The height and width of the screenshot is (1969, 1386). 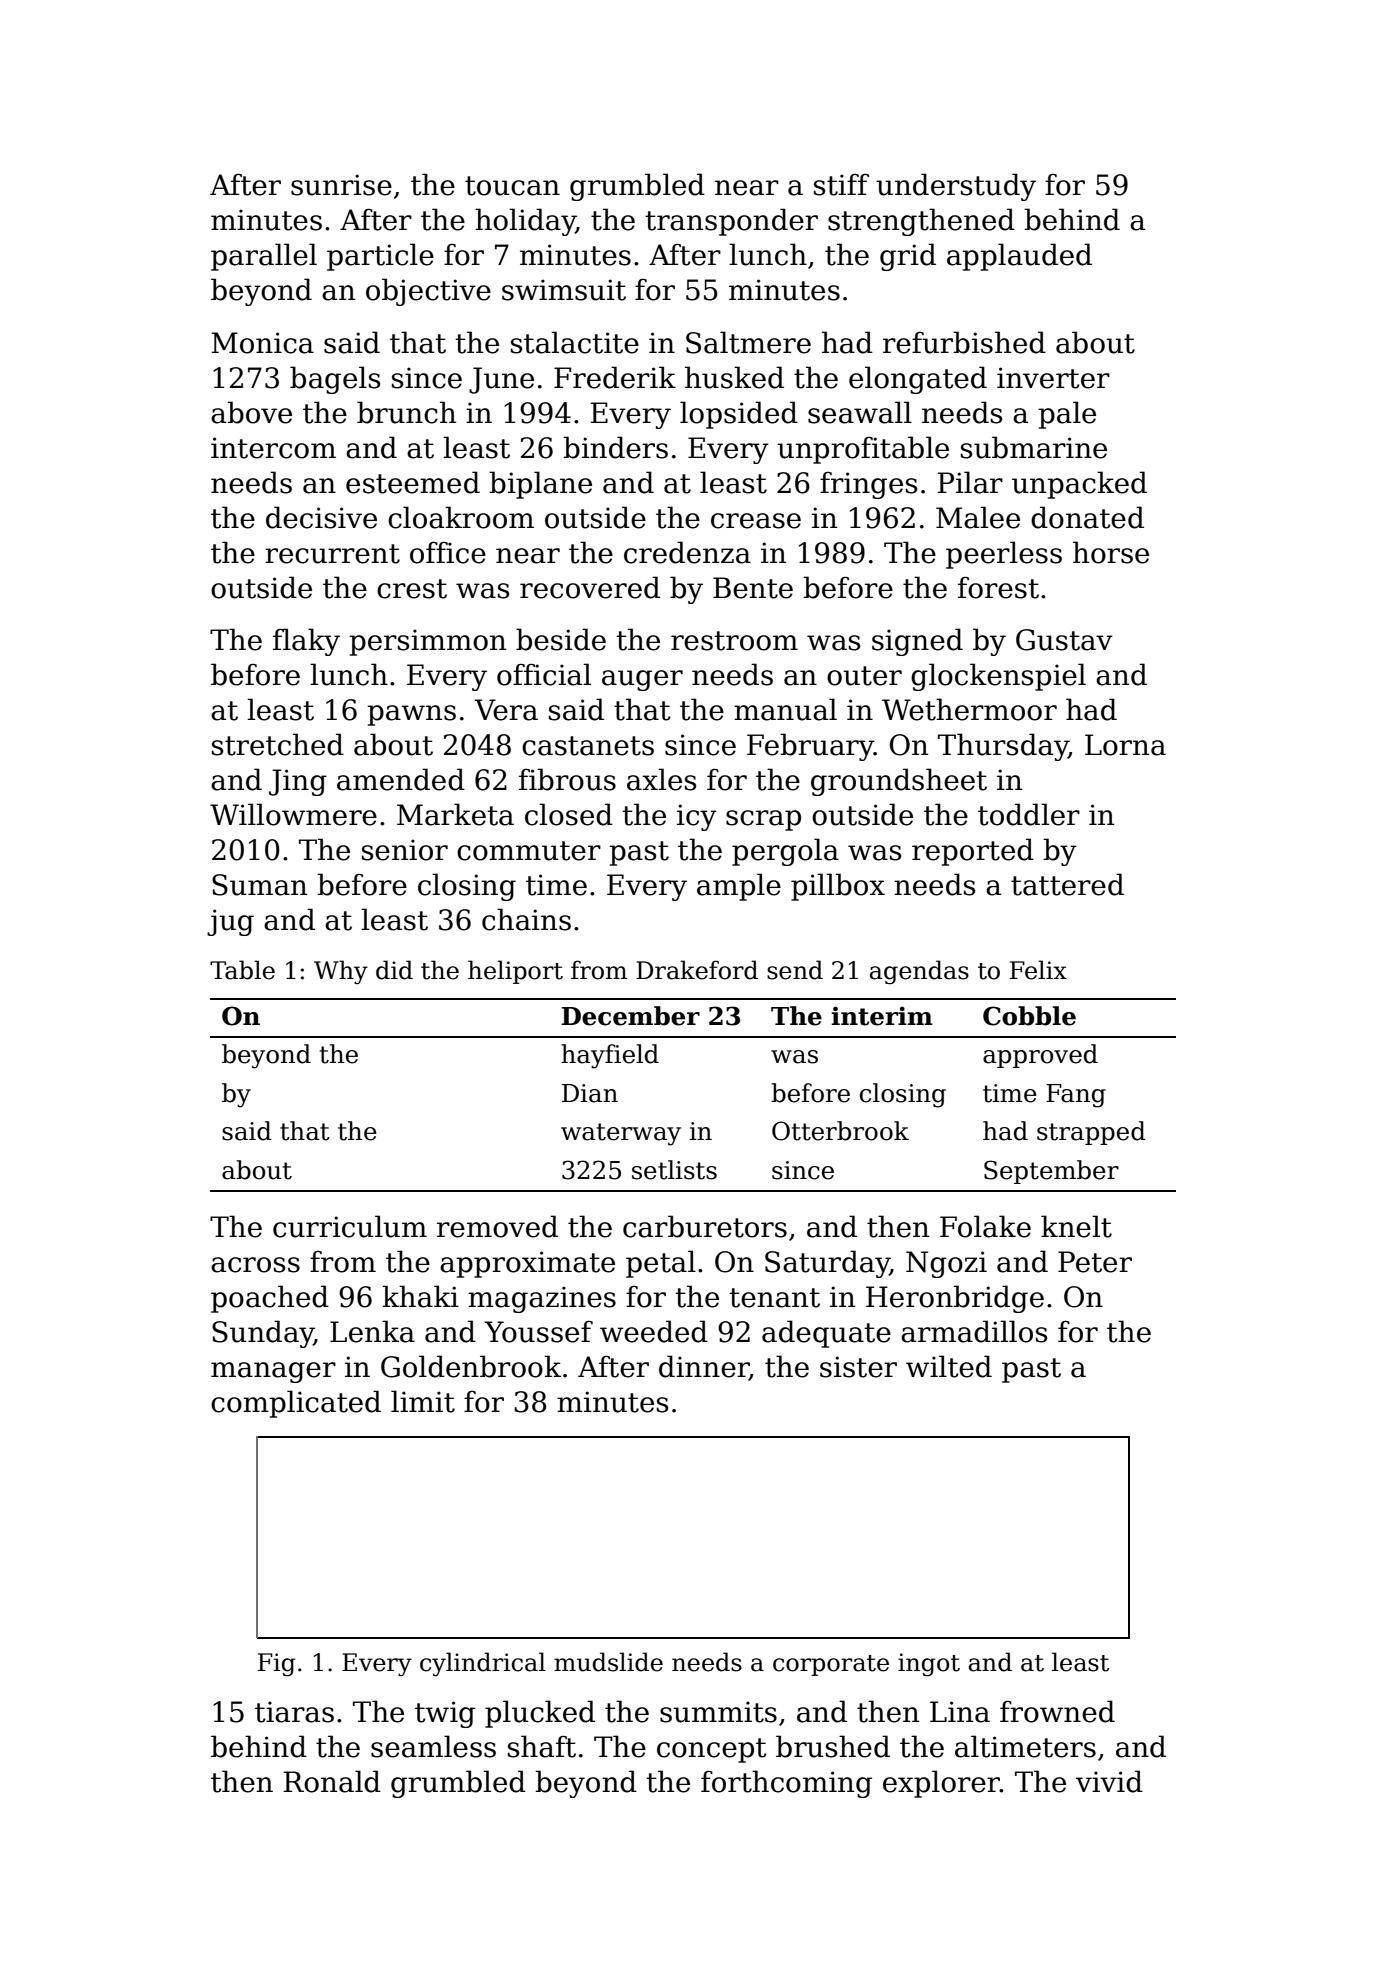 What do you see at coordinates (350, 1226) in the screenshot?
I see `curriculum` at bounding box center [350, 1226].
